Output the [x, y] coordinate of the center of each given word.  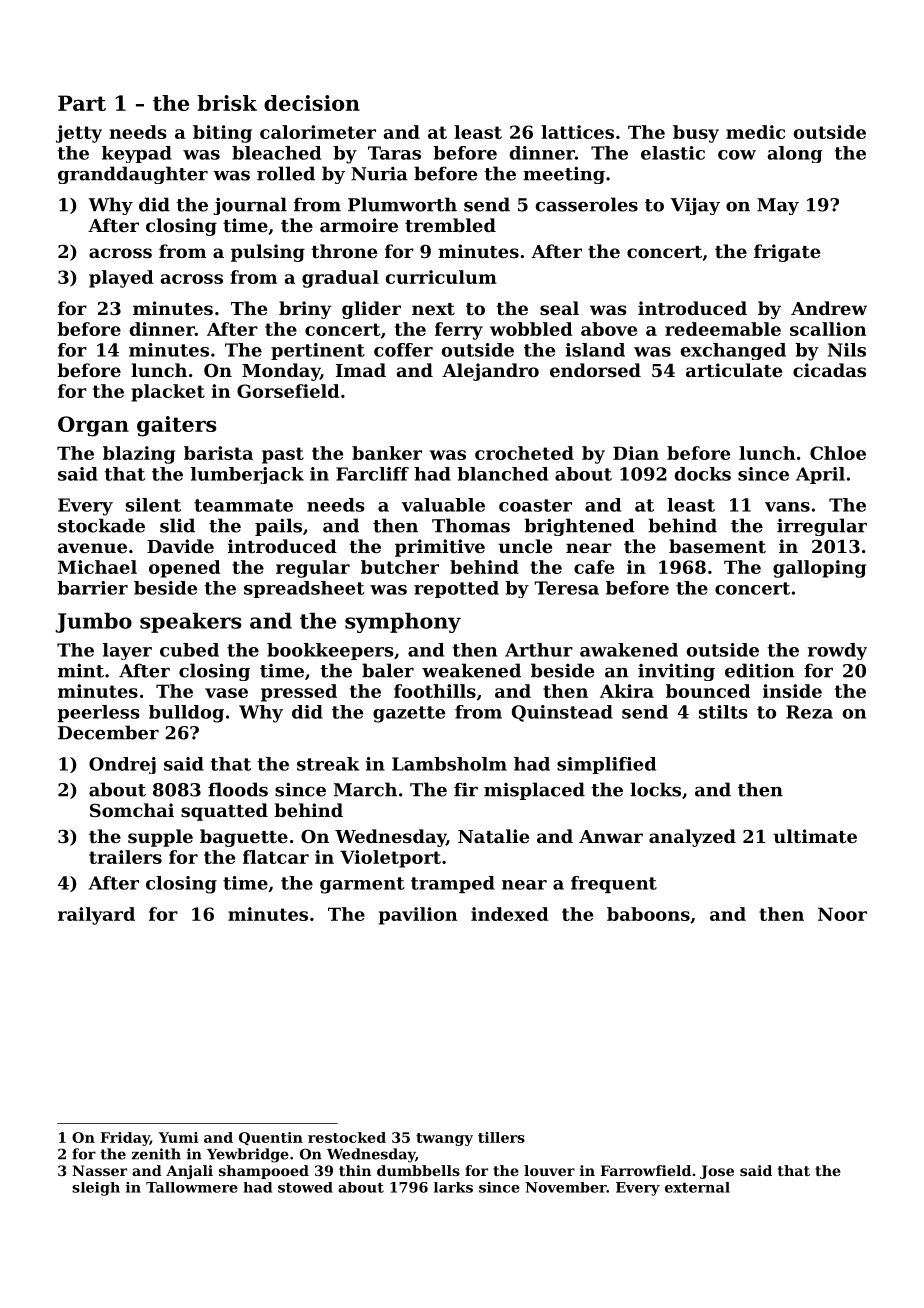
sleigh [96, 1189]
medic [755, 132]
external [697, 1187]
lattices [577, 132]
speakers [191, 623]
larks [453, 1187]
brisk [227, 103]
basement [717, 546]
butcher [400, 567]
